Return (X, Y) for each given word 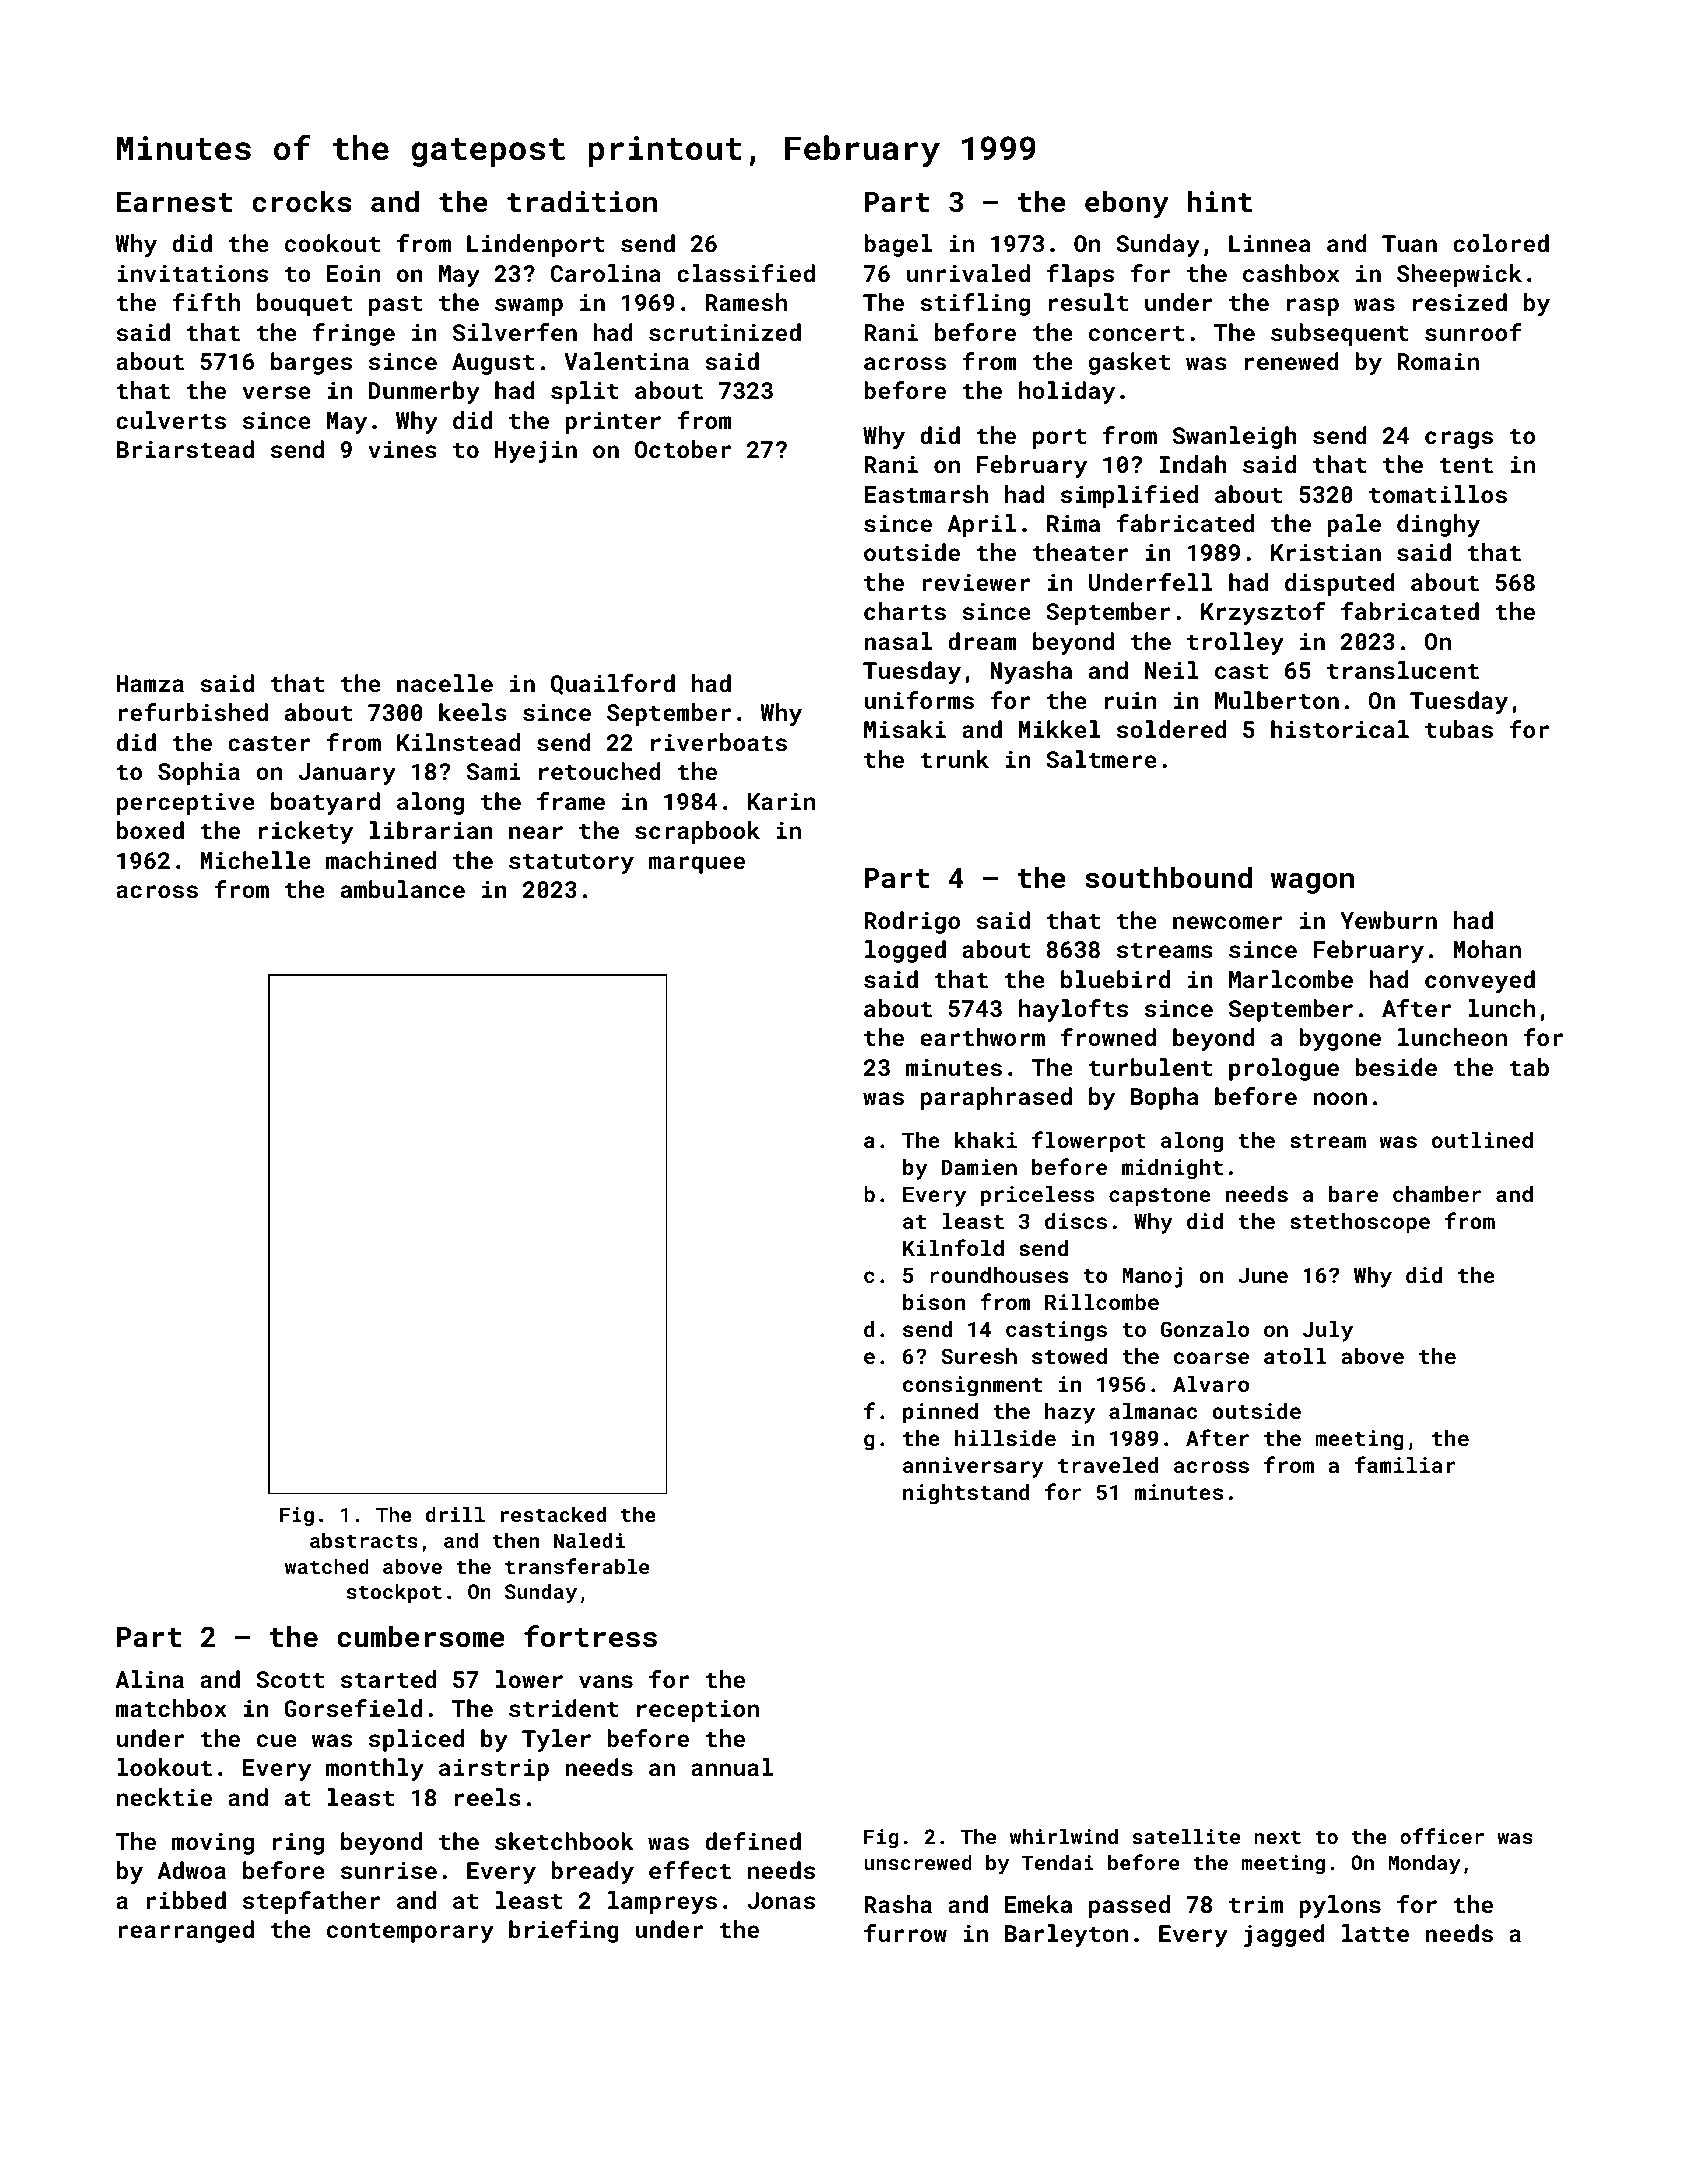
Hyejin (536, 452)
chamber (1437, 1194)
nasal (898, 641)
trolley (1235, 643)
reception (698, 1711)
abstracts (364, 1540)
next (1277, 1837)
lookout (164, 1767)
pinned (940, 1413)
